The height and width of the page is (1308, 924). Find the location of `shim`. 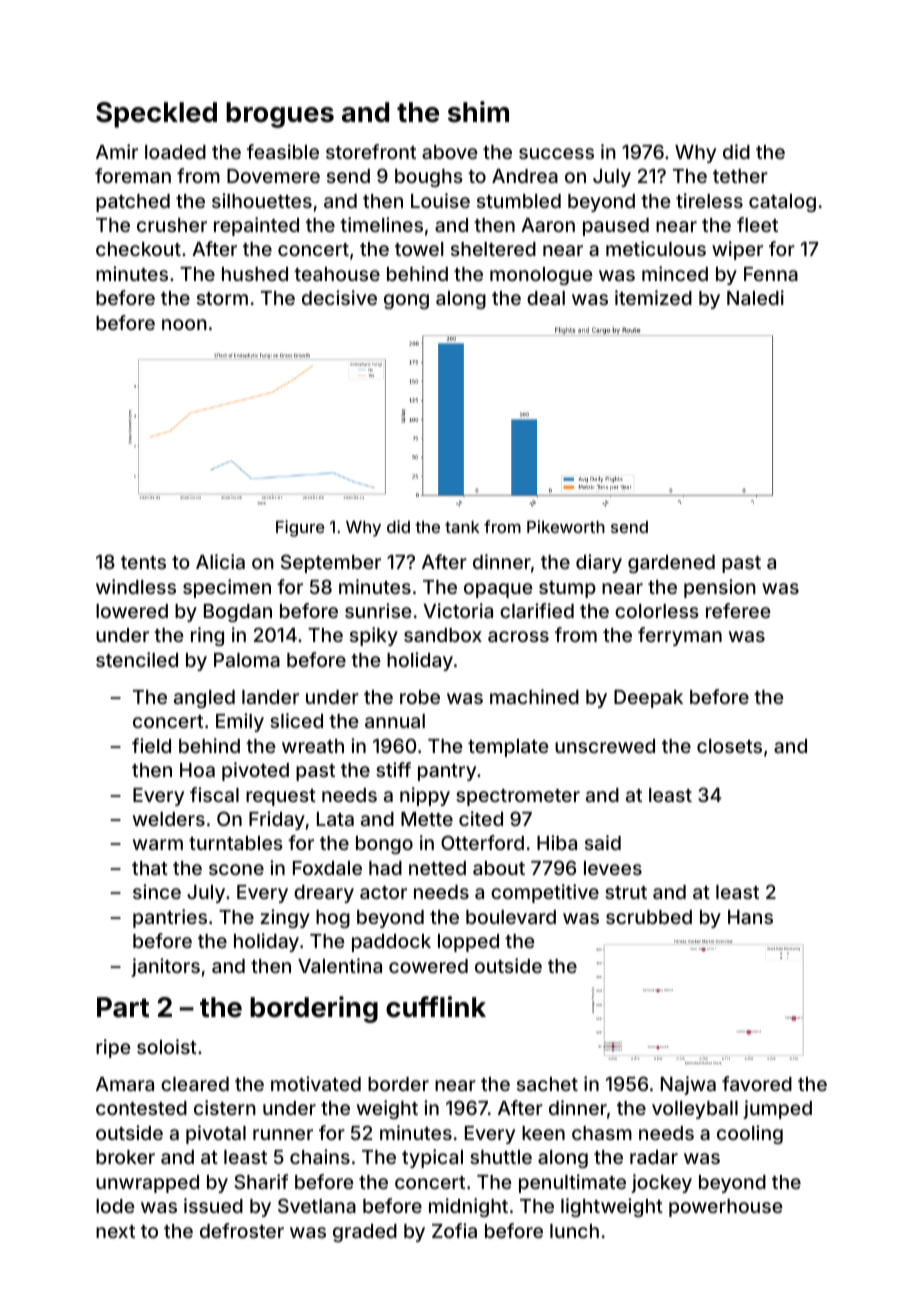

shim is located at coordinates (478, 112).
